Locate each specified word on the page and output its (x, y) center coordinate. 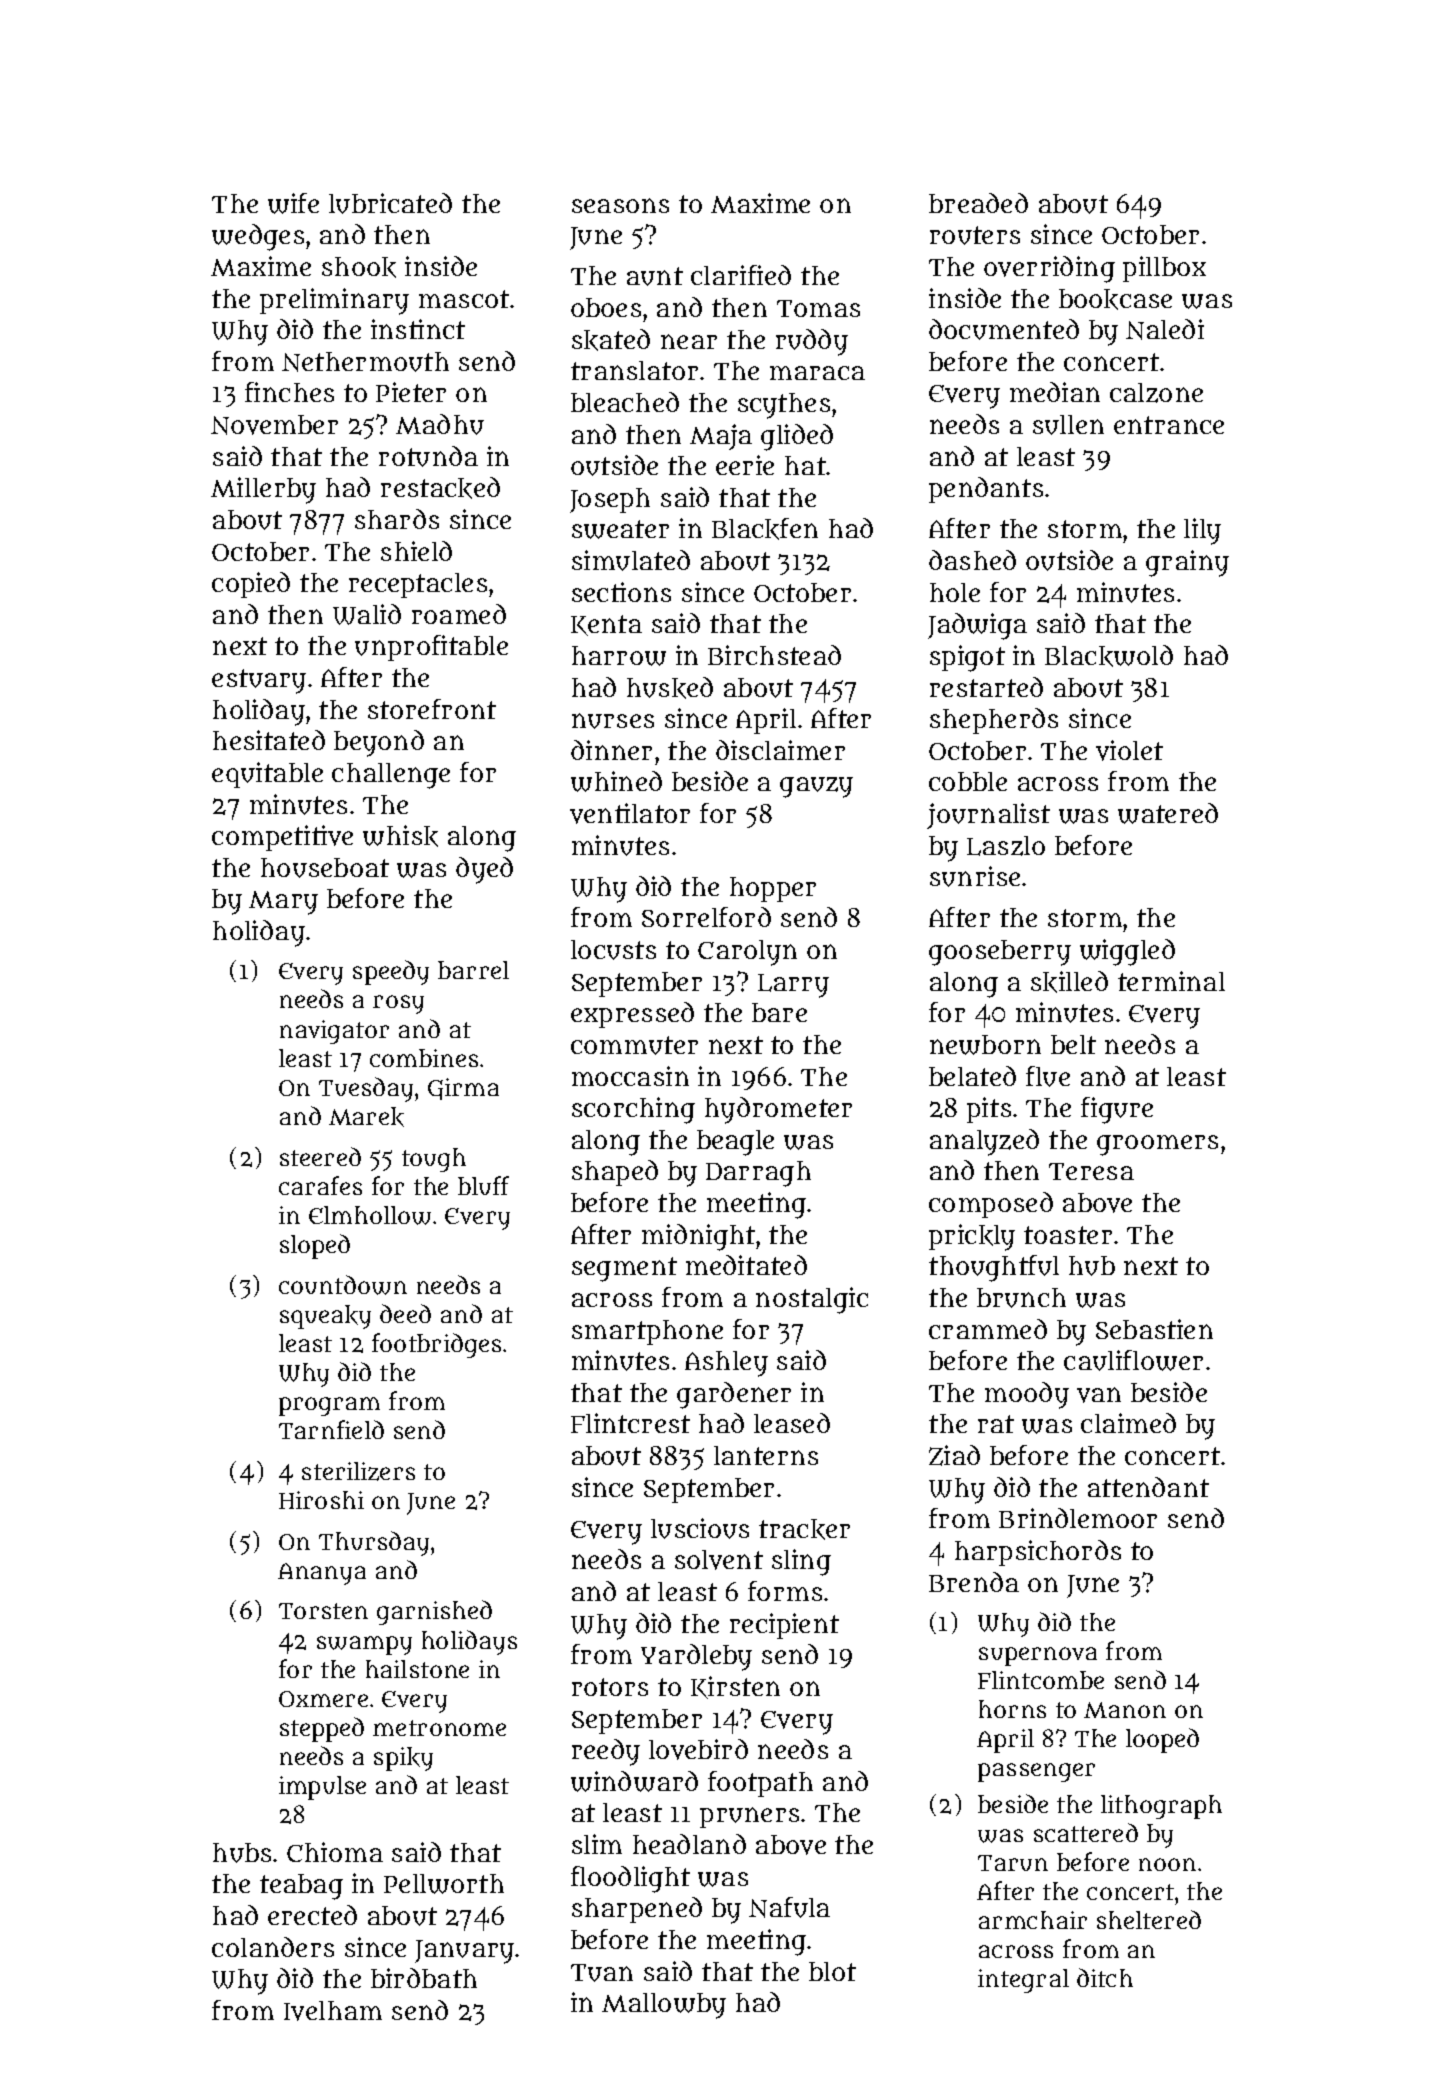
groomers (1157, 1145)
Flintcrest (630, 1423)
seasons (620, 205)
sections (621, 592)
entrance (1169, 425)
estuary (259, 681)
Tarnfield (331, 1429)
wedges (258, 237)
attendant (1148, 1487)
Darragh (758, 1174)
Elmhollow (370, 1215)
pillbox (1164, 269)
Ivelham (333, 2011)
